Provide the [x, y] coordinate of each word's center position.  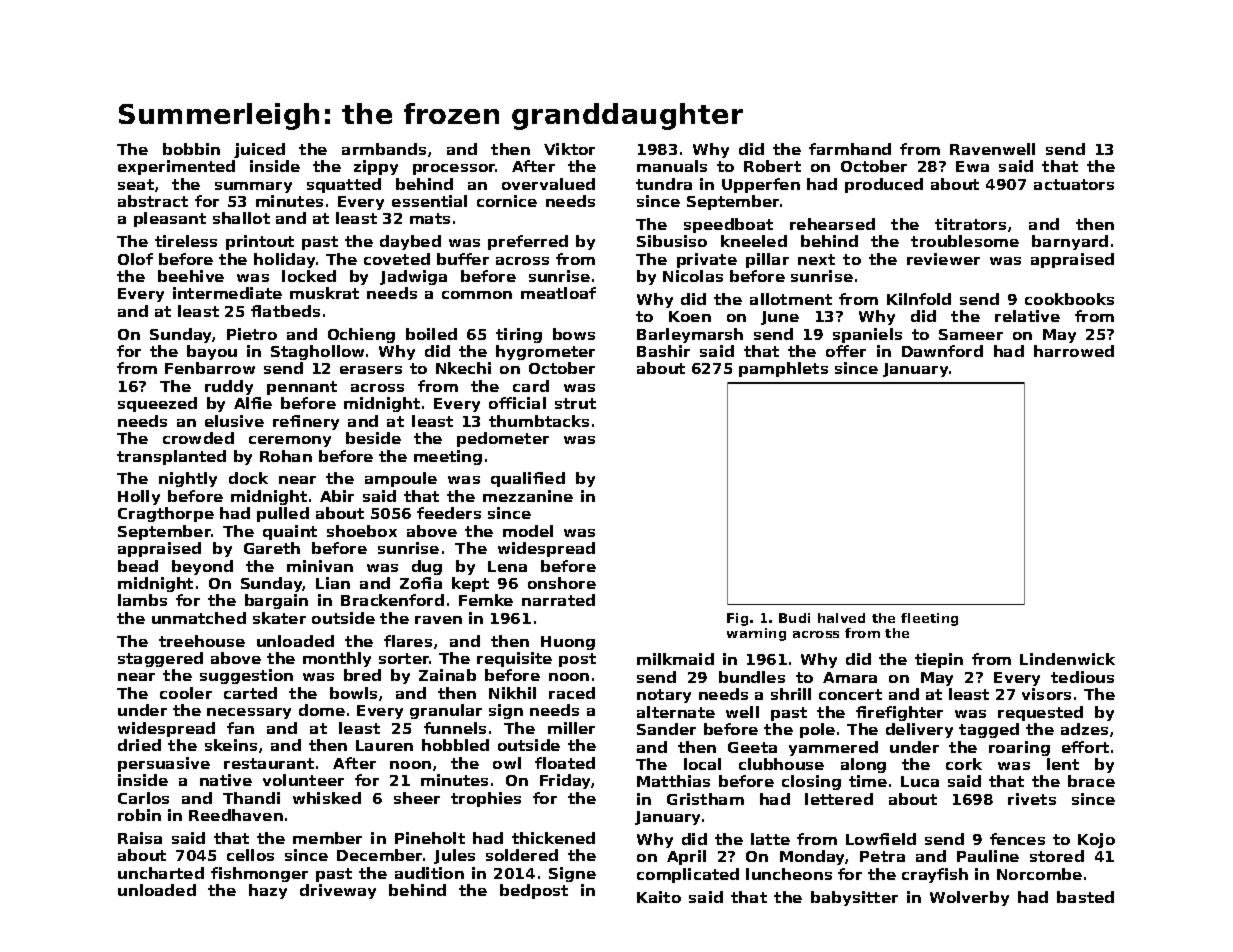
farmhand [850, 149]
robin [139, 815]
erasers [371, 370]
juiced [259, 150]
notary [664, 696]
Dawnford [942, 351]
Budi [794, 618]
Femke [486, 600]
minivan [320, 566]
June [780, 318]
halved [841, 618]
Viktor [569, 149]
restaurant [269, 763]
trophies [486, 799]
